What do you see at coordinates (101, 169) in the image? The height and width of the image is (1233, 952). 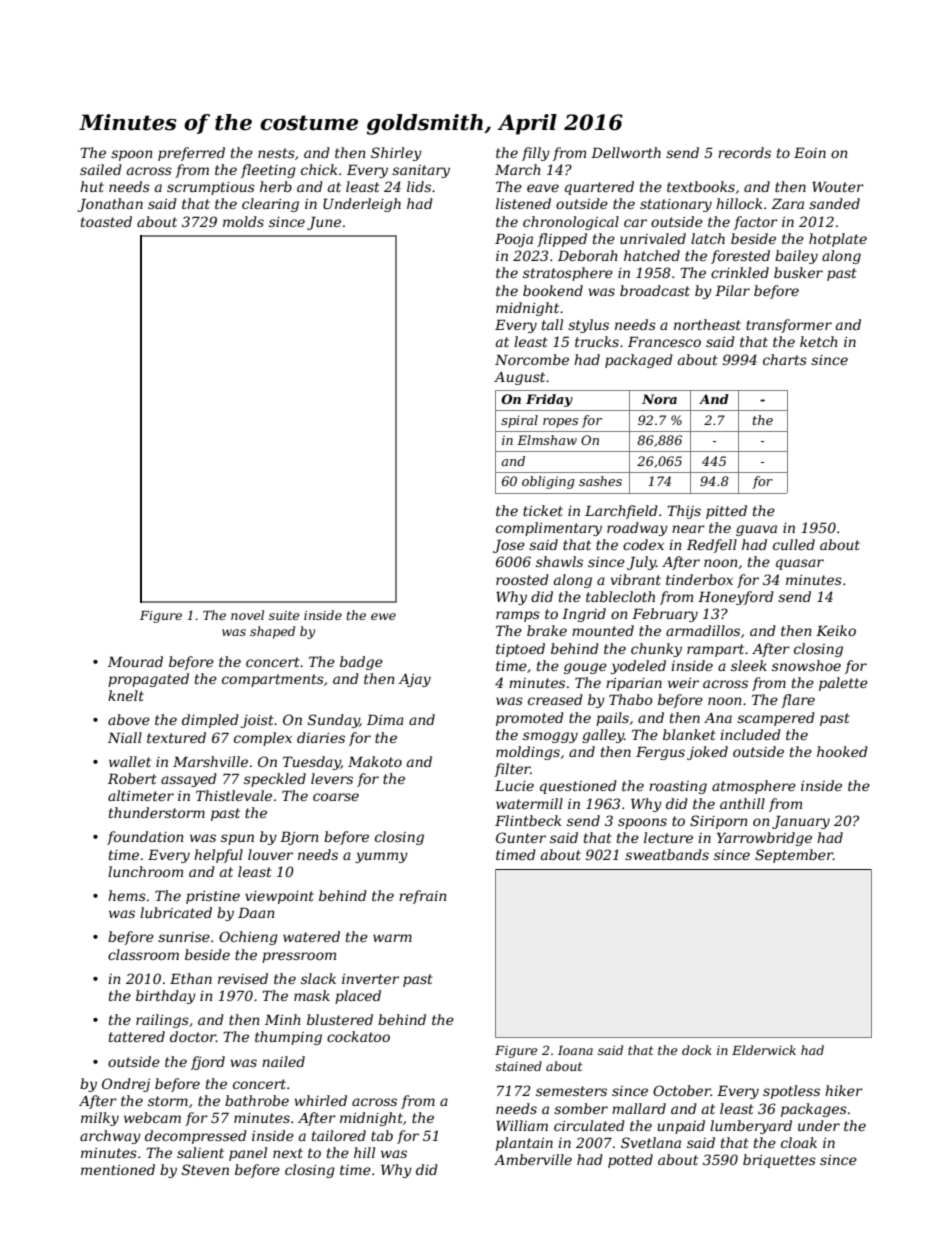 I see `sailed` at bounding box center [101, 169].
